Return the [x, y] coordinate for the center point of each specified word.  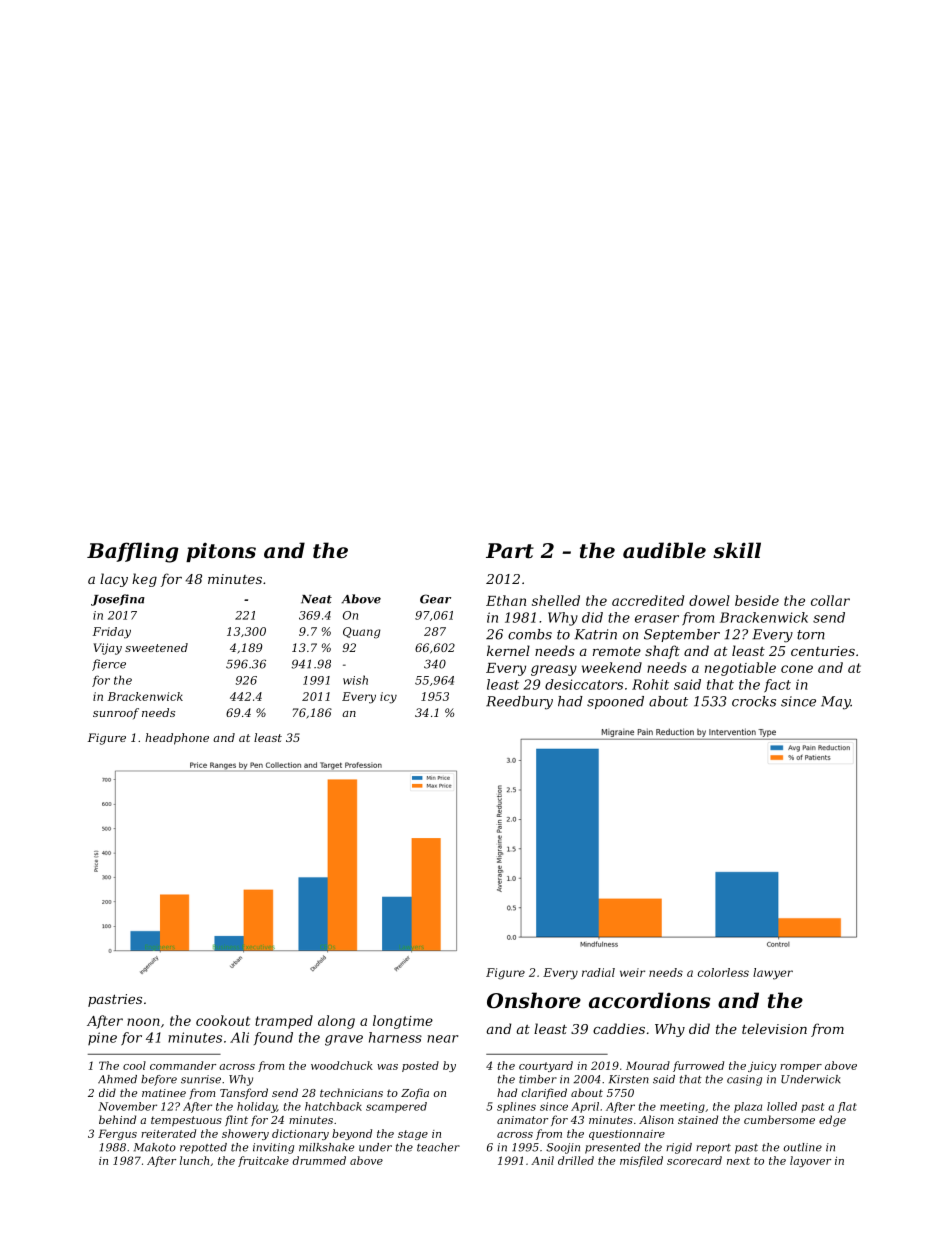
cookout [223, 1020]
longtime [403, 1022]
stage [413, 1135]
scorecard [694, 1160]
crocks [754, 701]
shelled [556, 600]
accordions [650, 1000]
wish [355, 680]
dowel [709, 600]
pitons [221, 552]
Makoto [155, 1147]
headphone [177, 739]
